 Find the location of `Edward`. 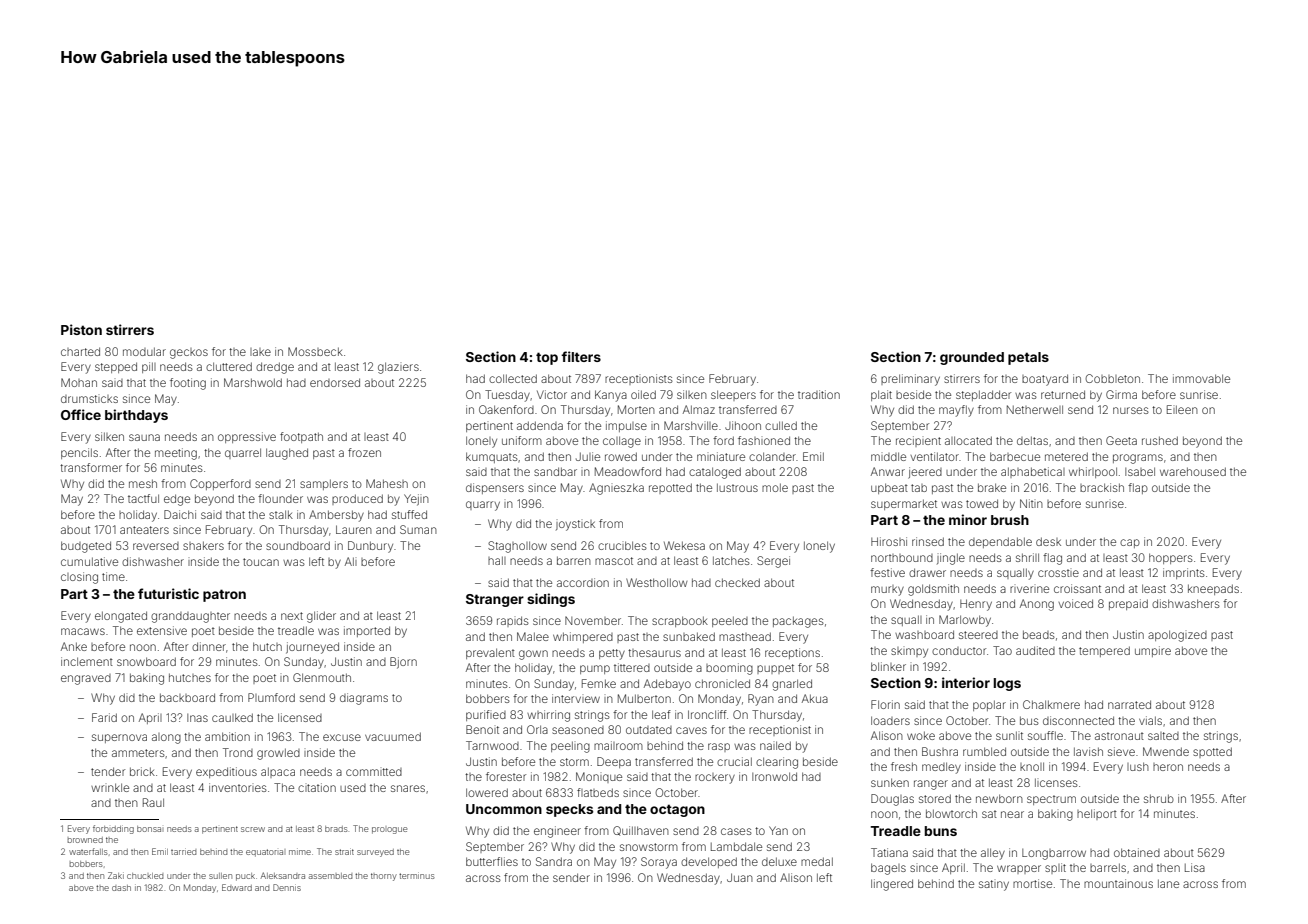

Edward is located at coordinates (237, 887).
